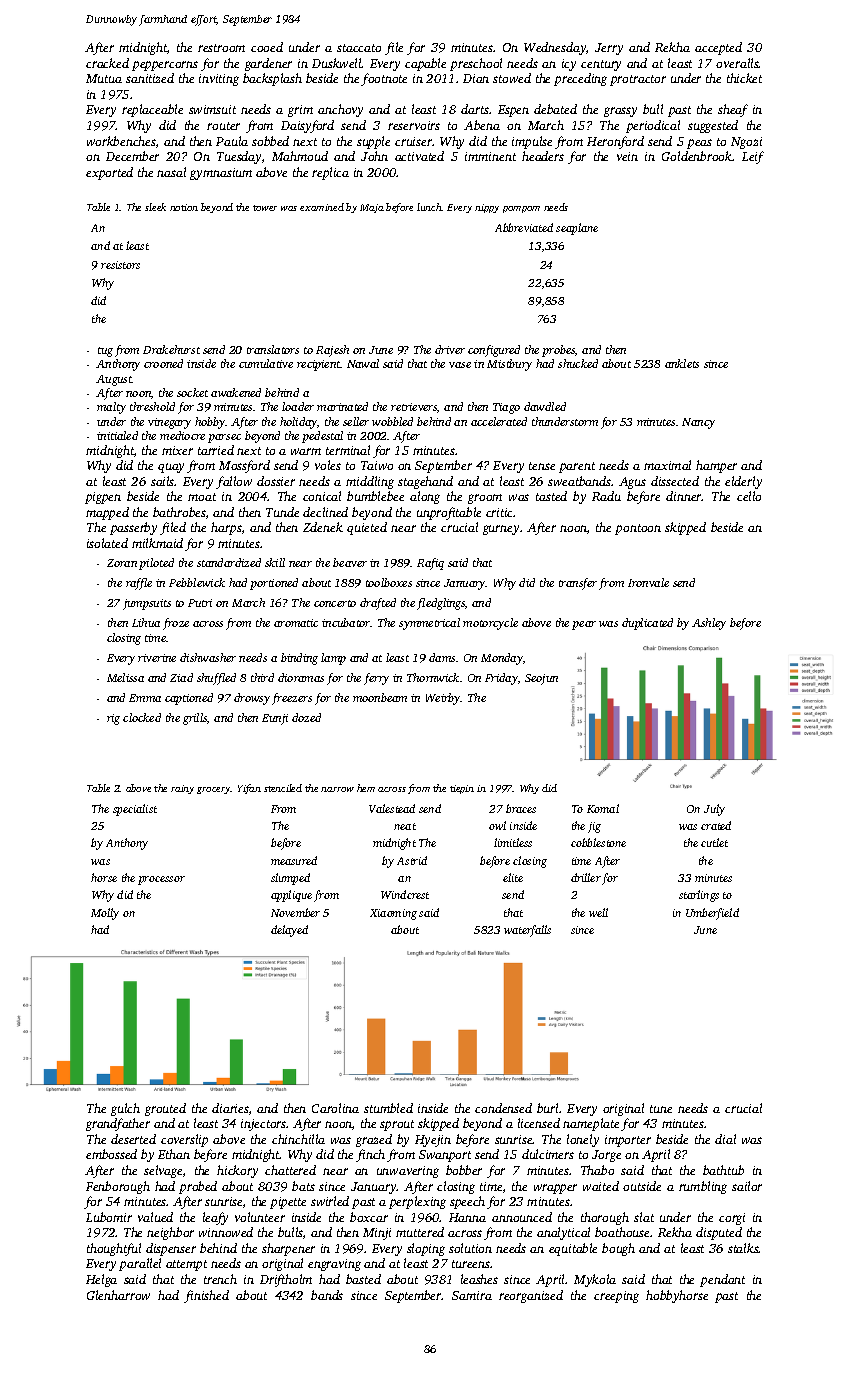 This screenshot has height=1400, width=849. I want to click on duplicated, so click(647, 624).
